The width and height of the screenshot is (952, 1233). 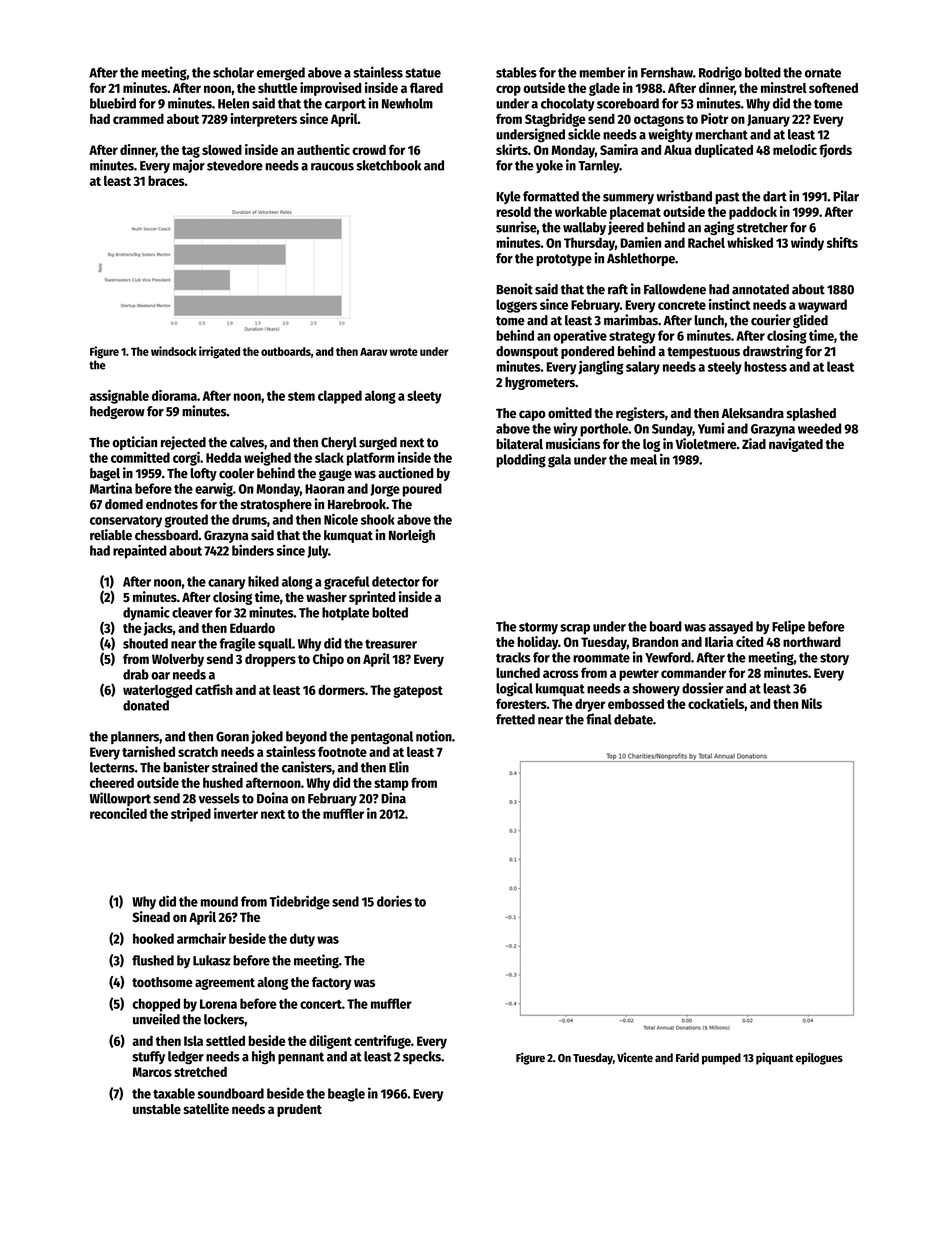 I want to click on Piotr, so click(x=714, y=118).
